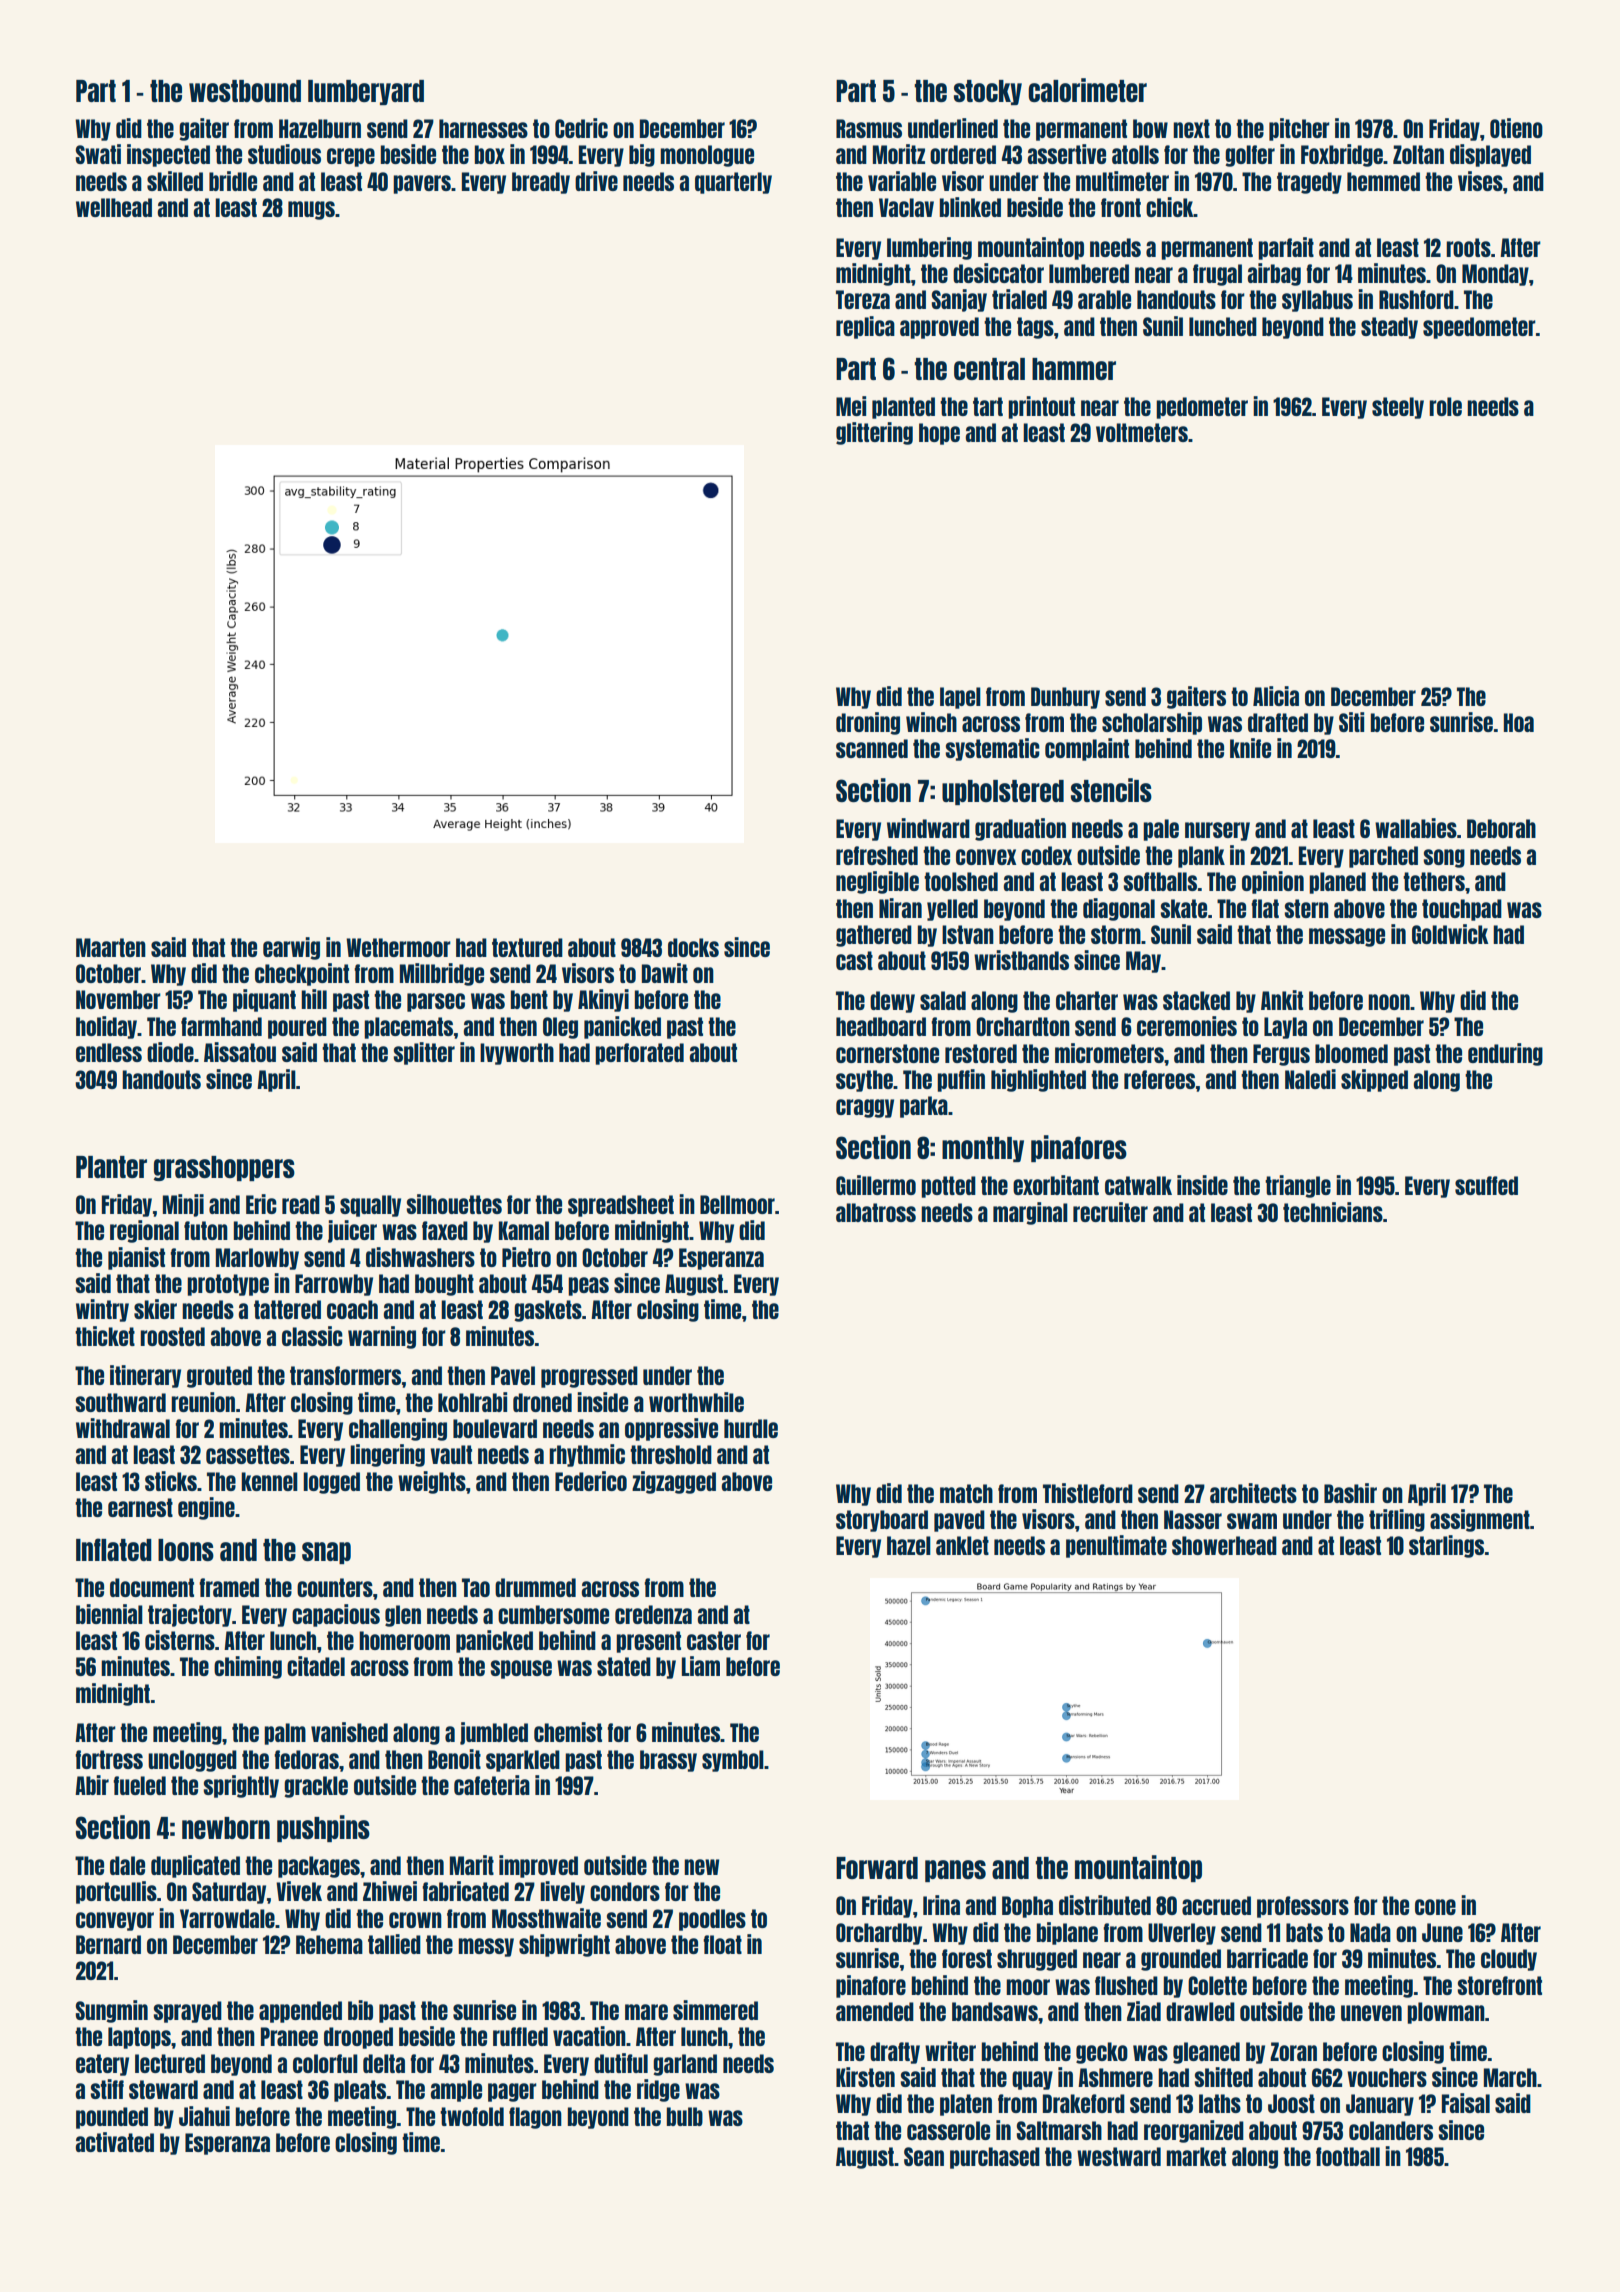  What do you see at coordinates (1435, 1907) in the page?
I see `cone` at bounding box center [1435, 1907].
